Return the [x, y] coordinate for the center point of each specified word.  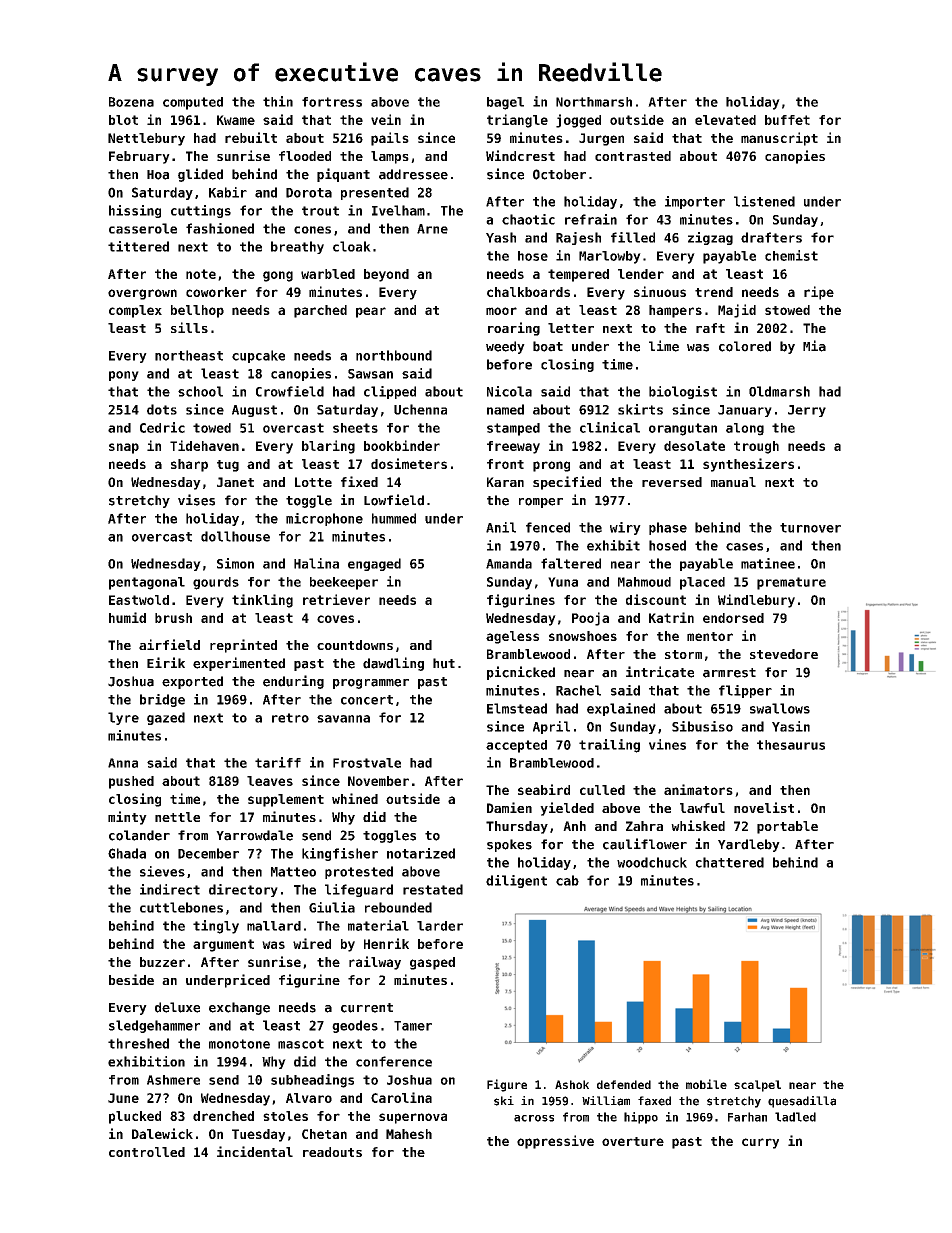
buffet [787, 120]
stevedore [784, 654]
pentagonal [147, 583]
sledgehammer [154, 1026]
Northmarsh [594, 102]
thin [278, 101]
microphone [324, 519]
